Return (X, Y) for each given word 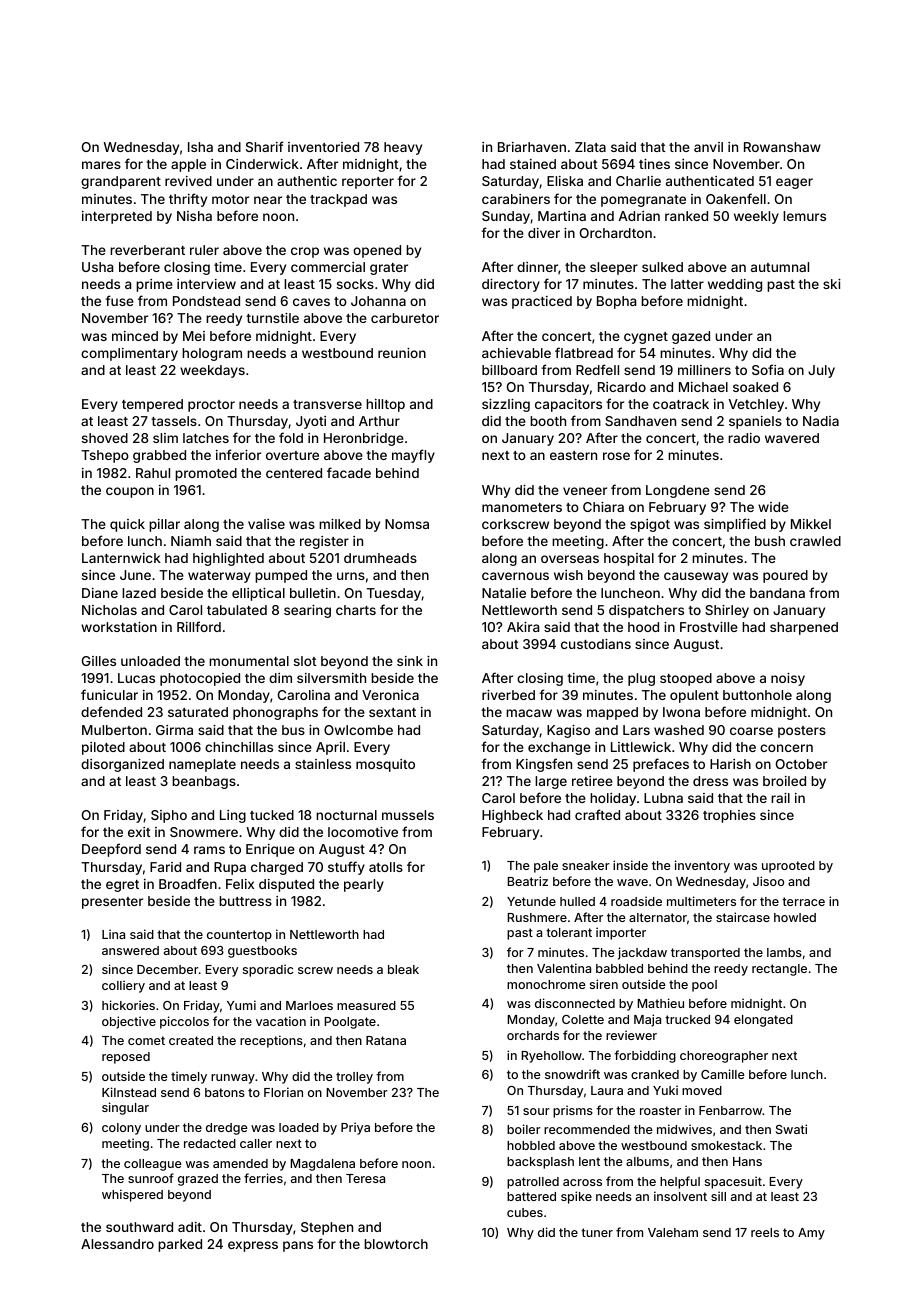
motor (230, 199)
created (191, 1040)
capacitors (568, 405)
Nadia (821, 421)
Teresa (365, 1178)
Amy (811, 1234)
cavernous (515, 576)
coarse (751, 731)
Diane (100, 593)
